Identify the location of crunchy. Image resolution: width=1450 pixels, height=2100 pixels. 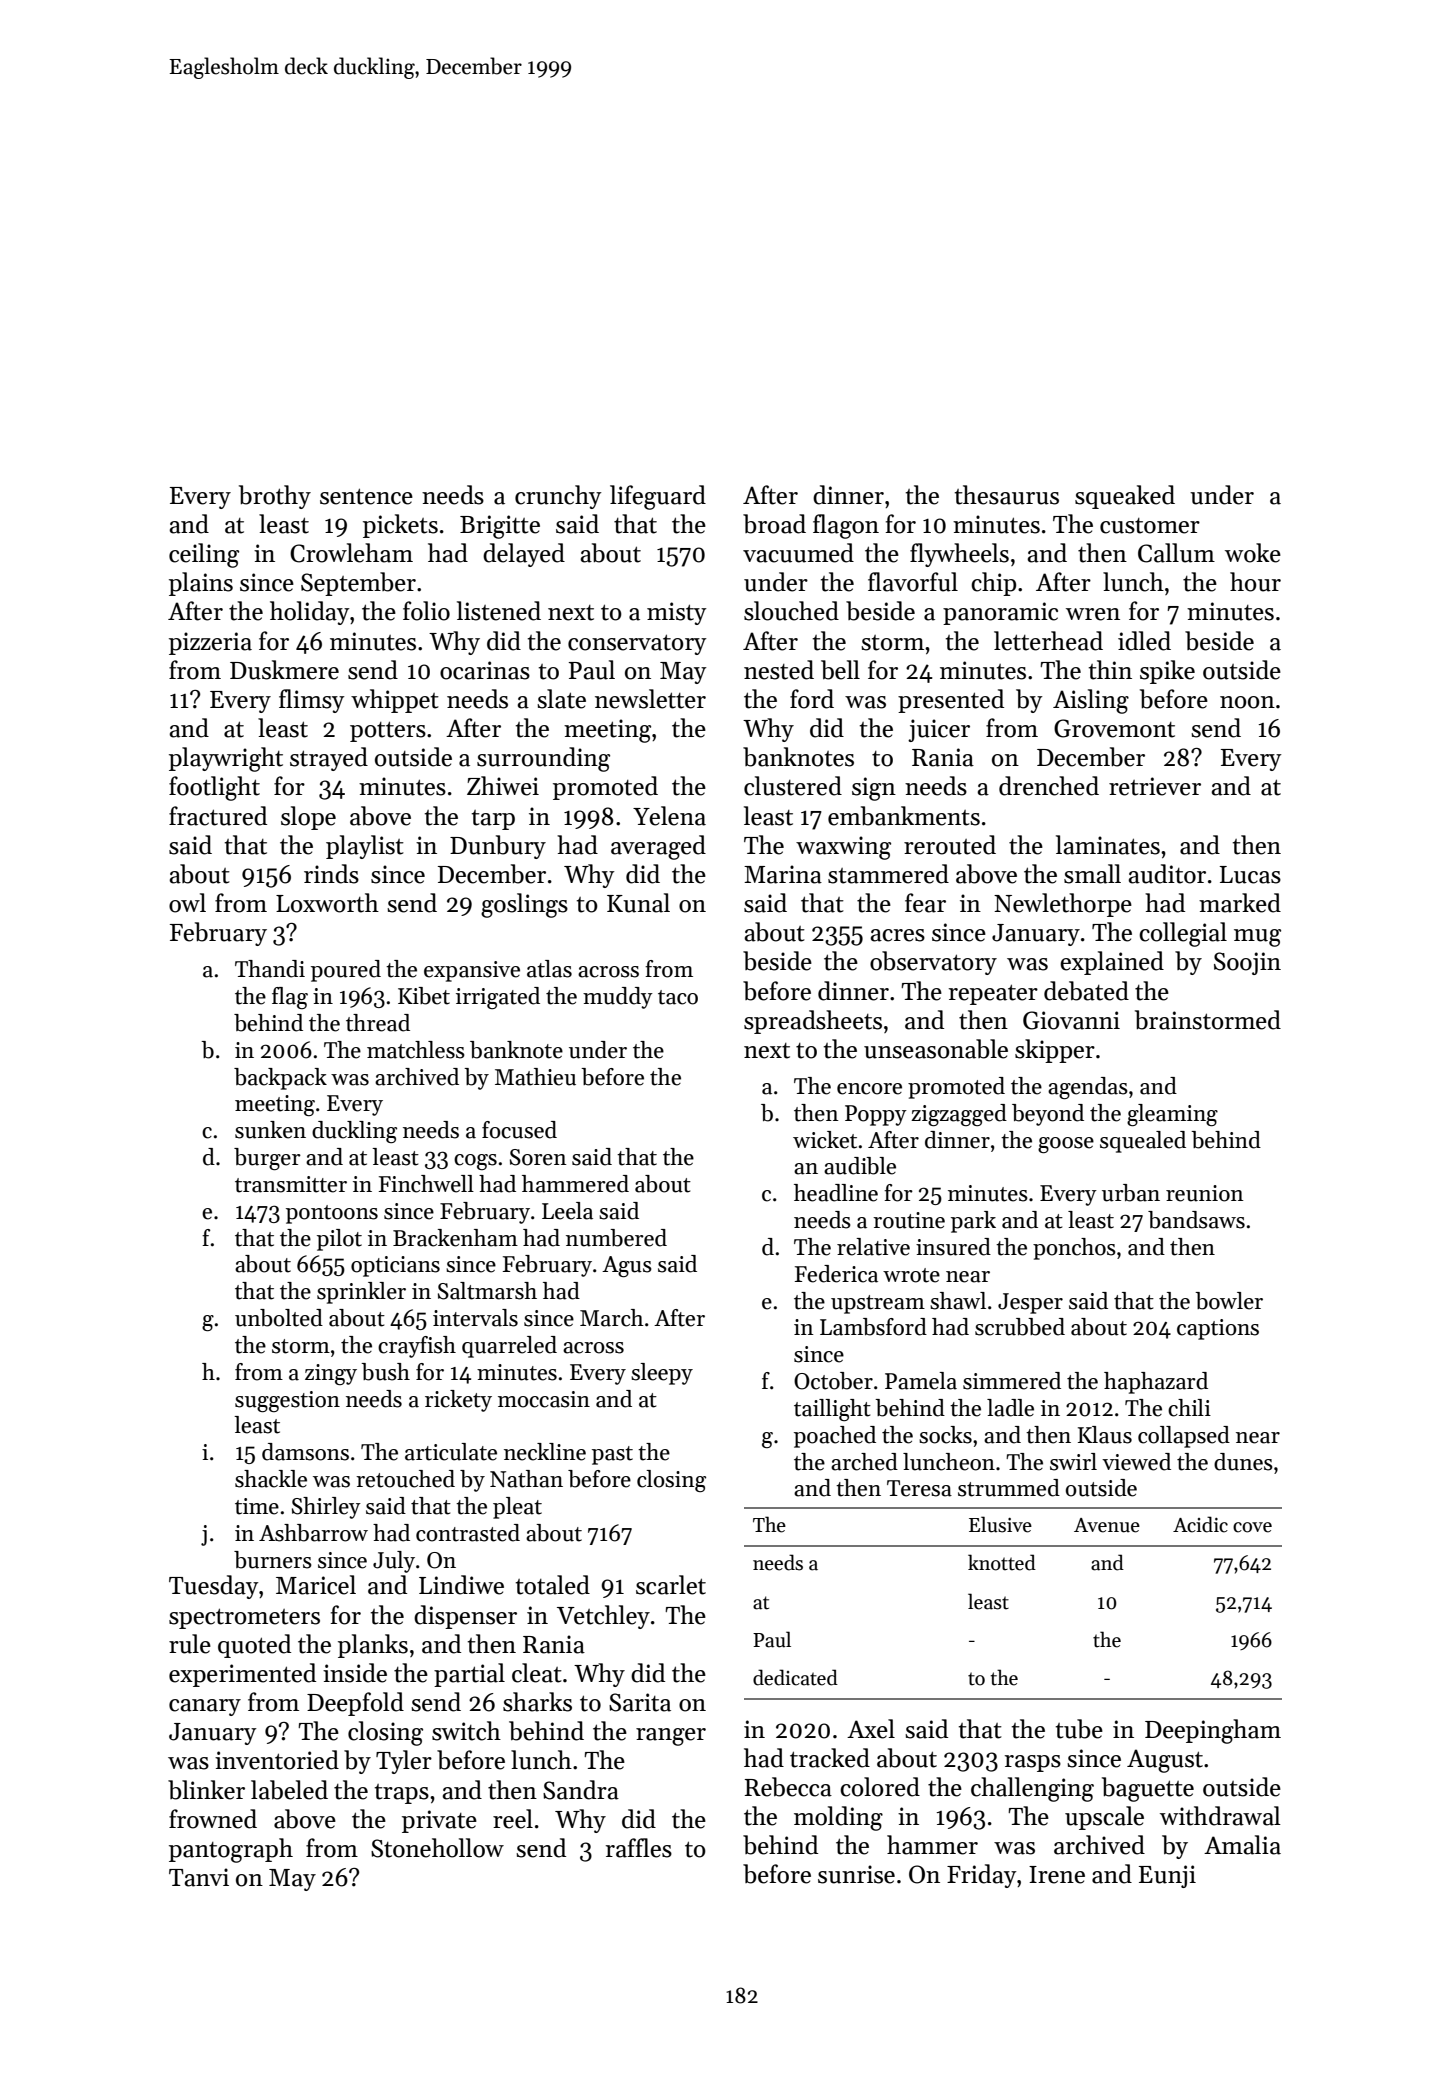
(558, 497).
